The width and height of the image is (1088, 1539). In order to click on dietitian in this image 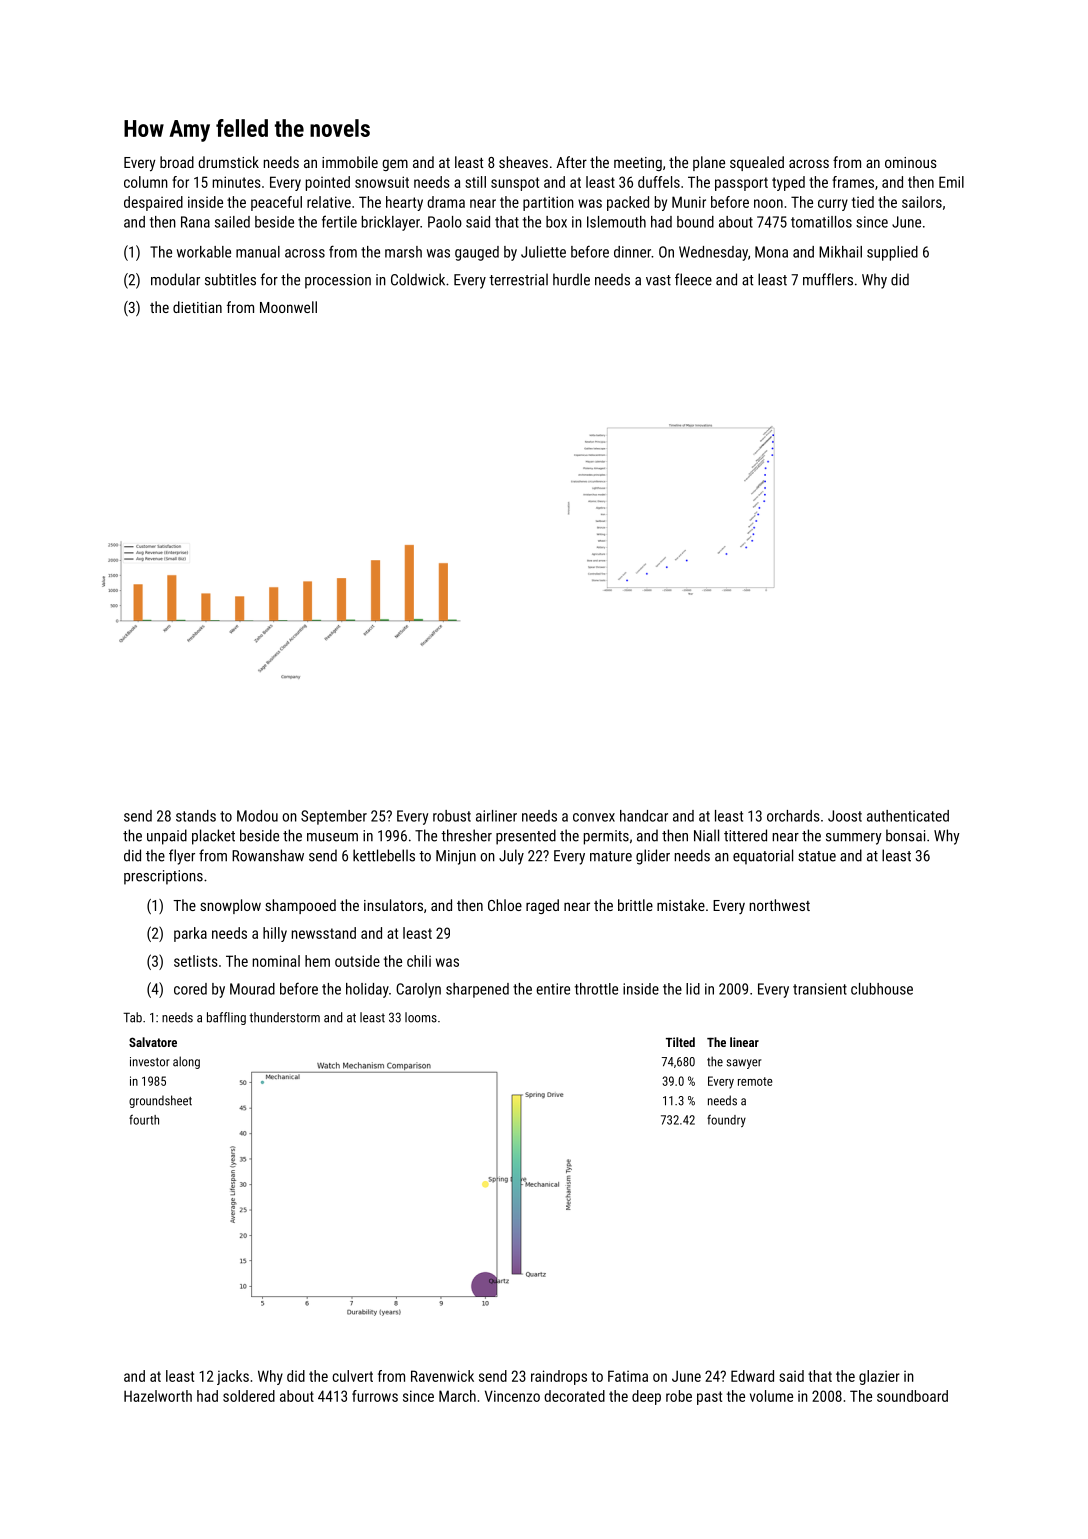, I will do `click(197, 307)`.
